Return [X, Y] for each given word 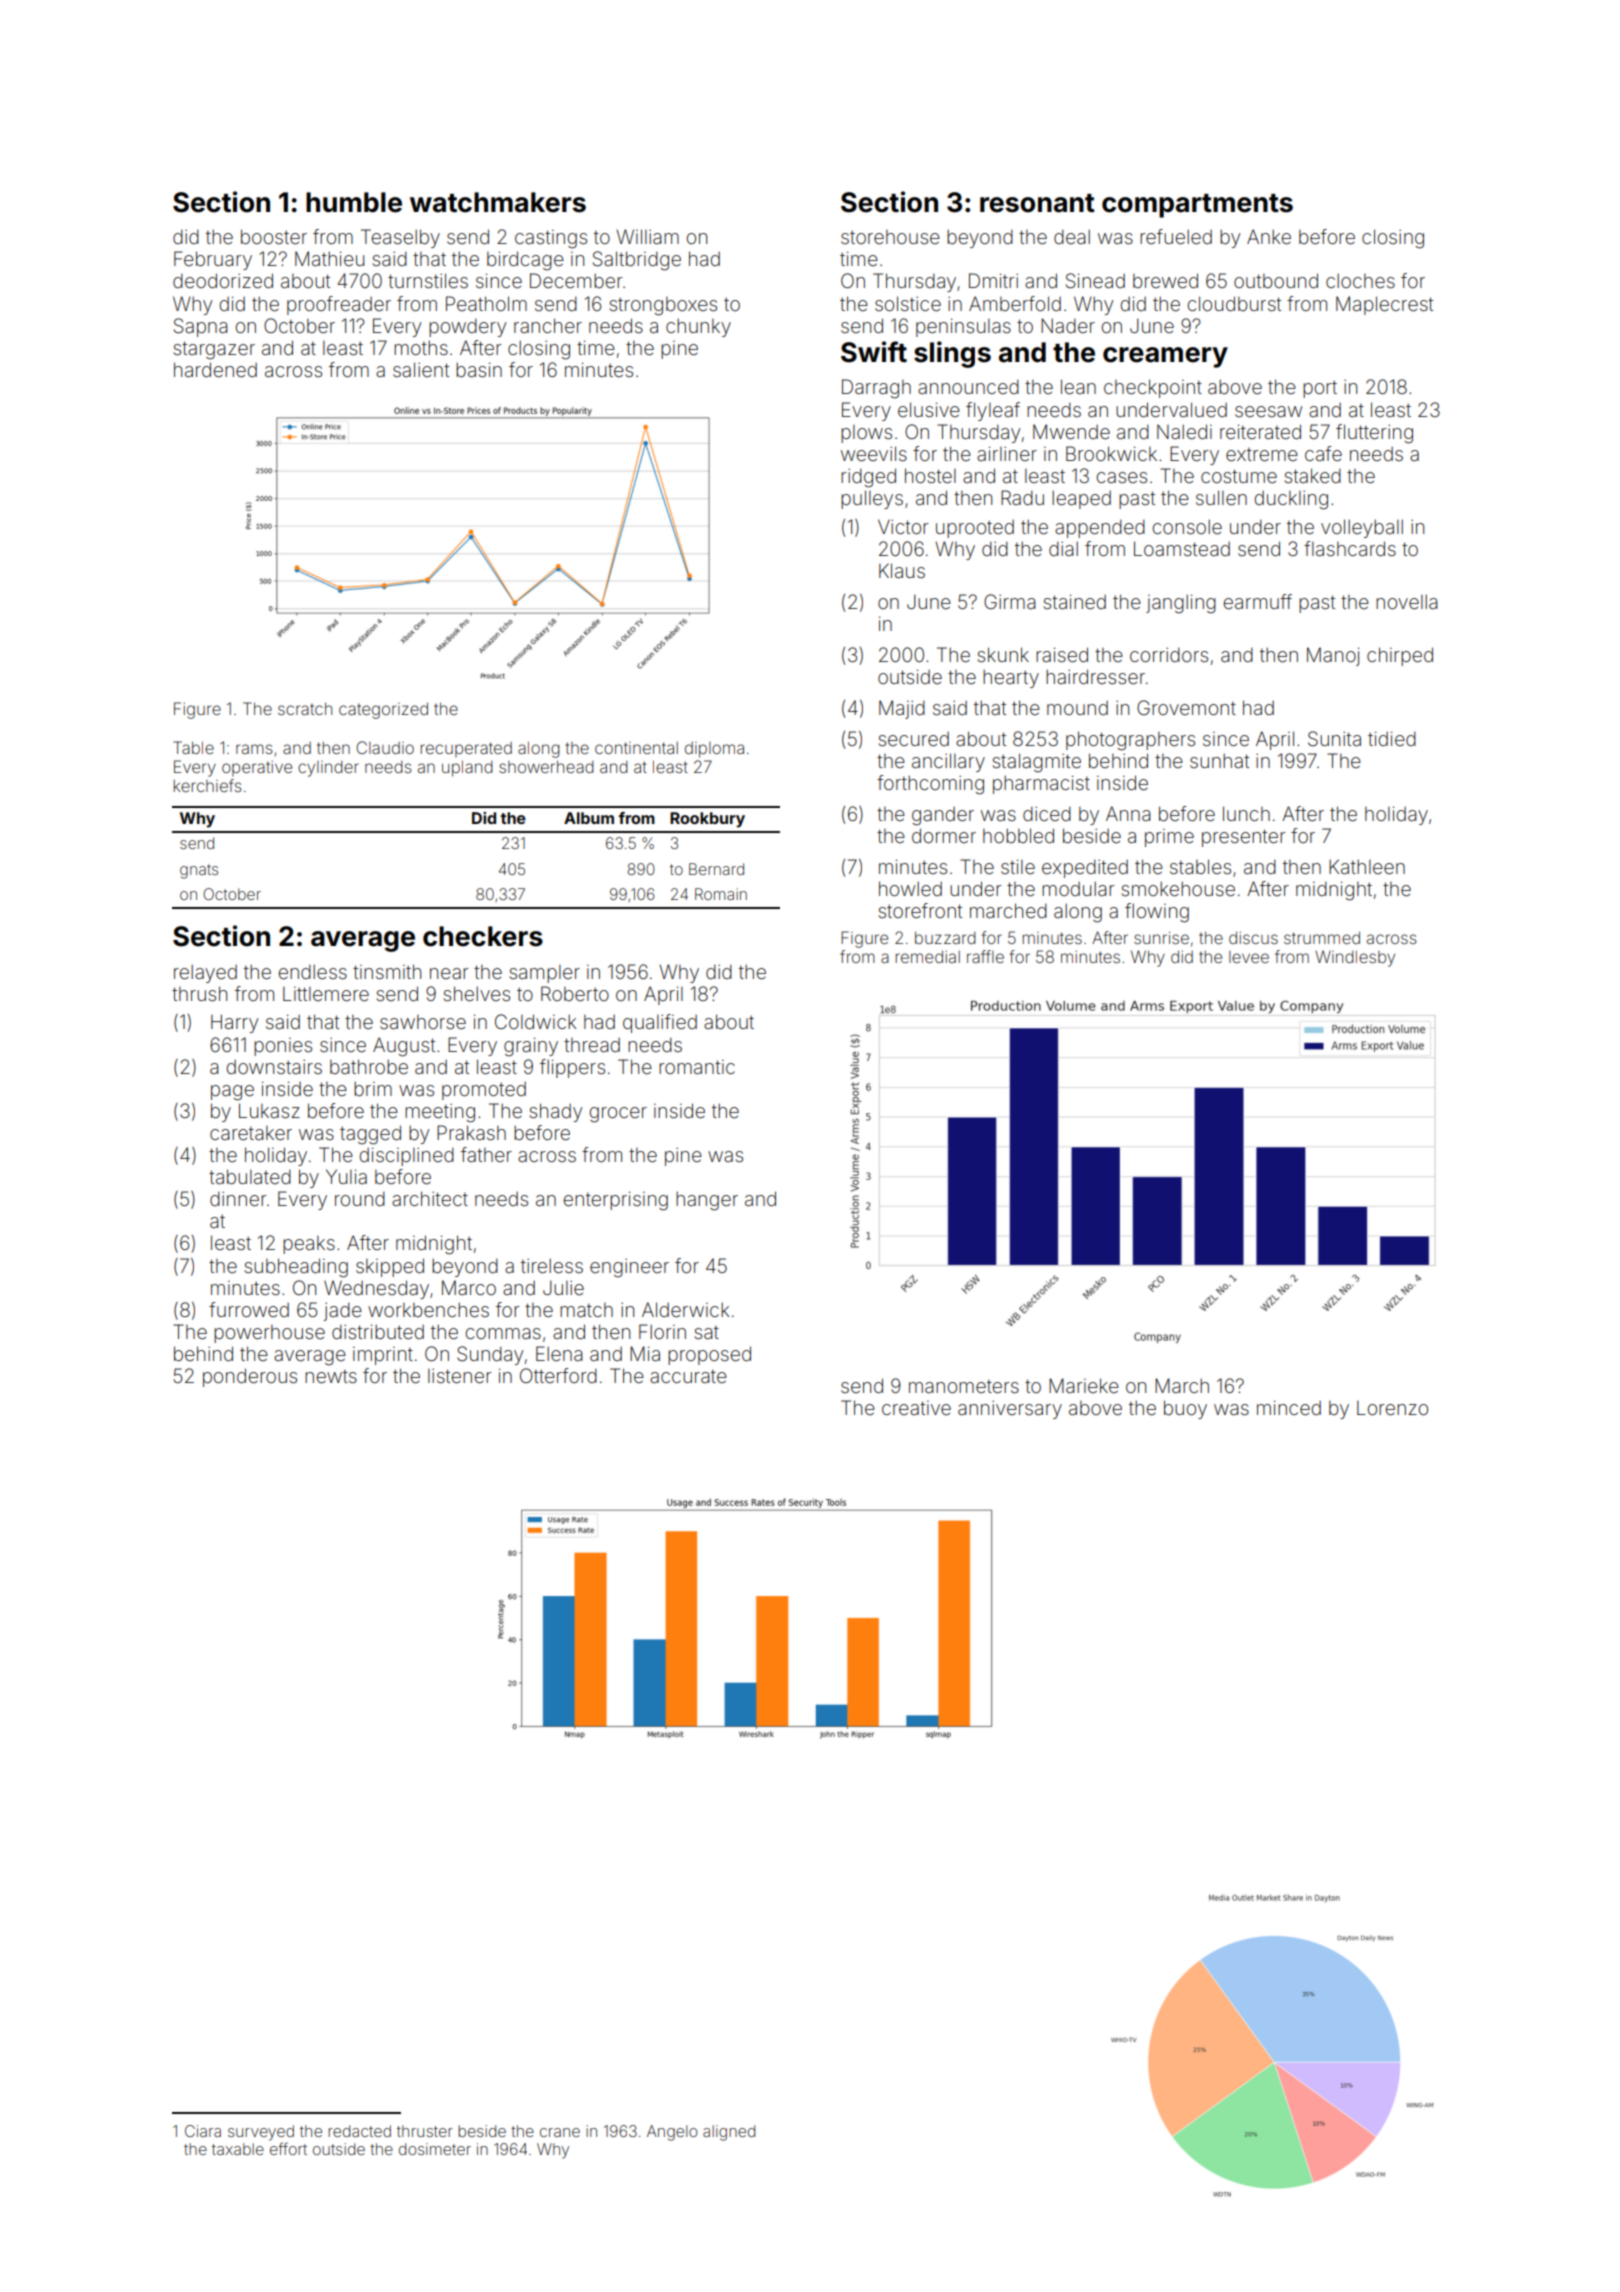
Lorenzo [1392, 1408]
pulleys [872, 499]
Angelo [672, 2133]
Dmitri [993, 280]
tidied [1392, 739]
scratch [305, 709]
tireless [552, 1266]
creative [916, 1408]
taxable [238, 2149]
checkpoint [1153, 388]
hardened [215, 369]
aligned [729, 2133]
